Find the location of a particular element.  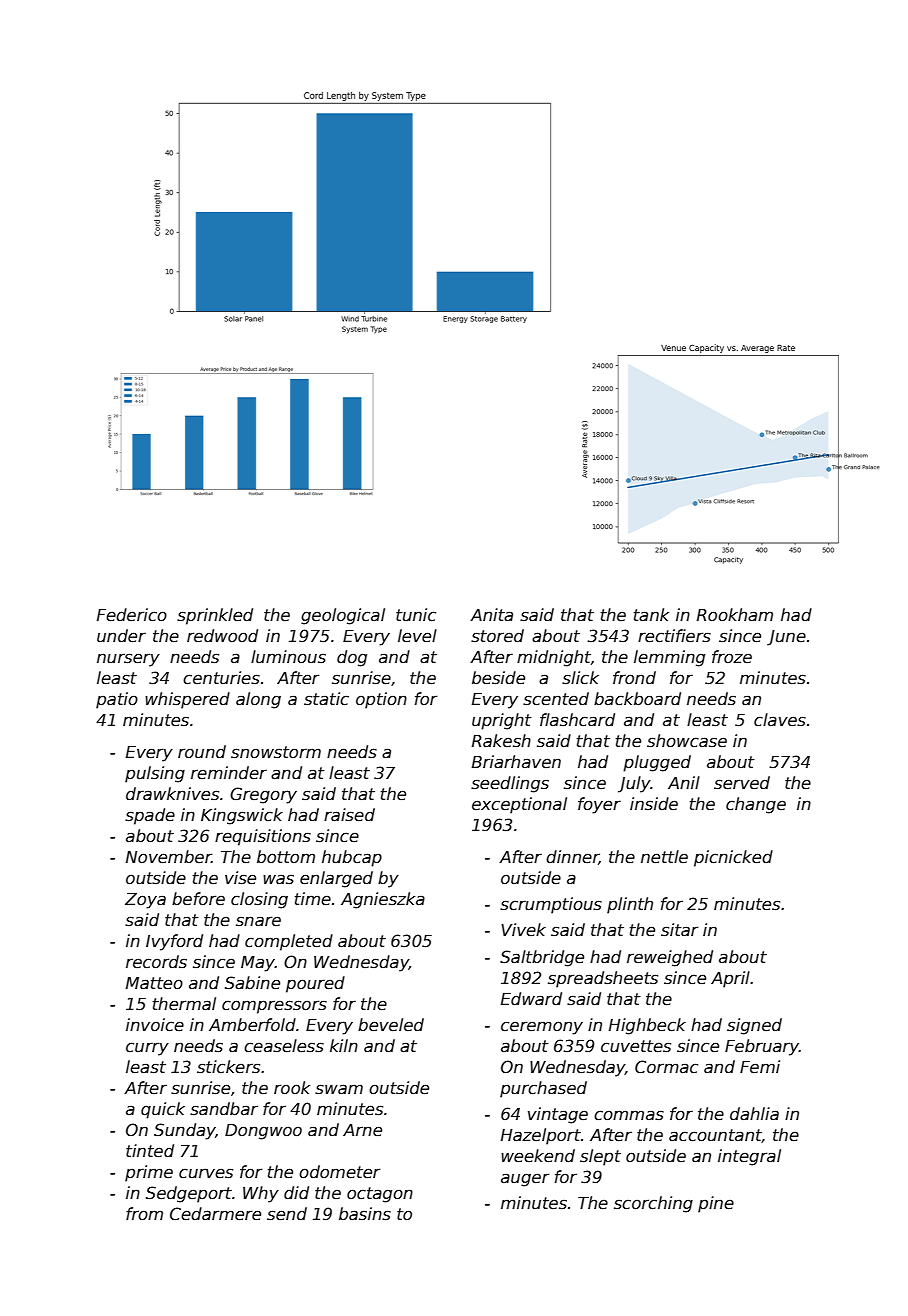

inside is located at coordinates (654, 804).
